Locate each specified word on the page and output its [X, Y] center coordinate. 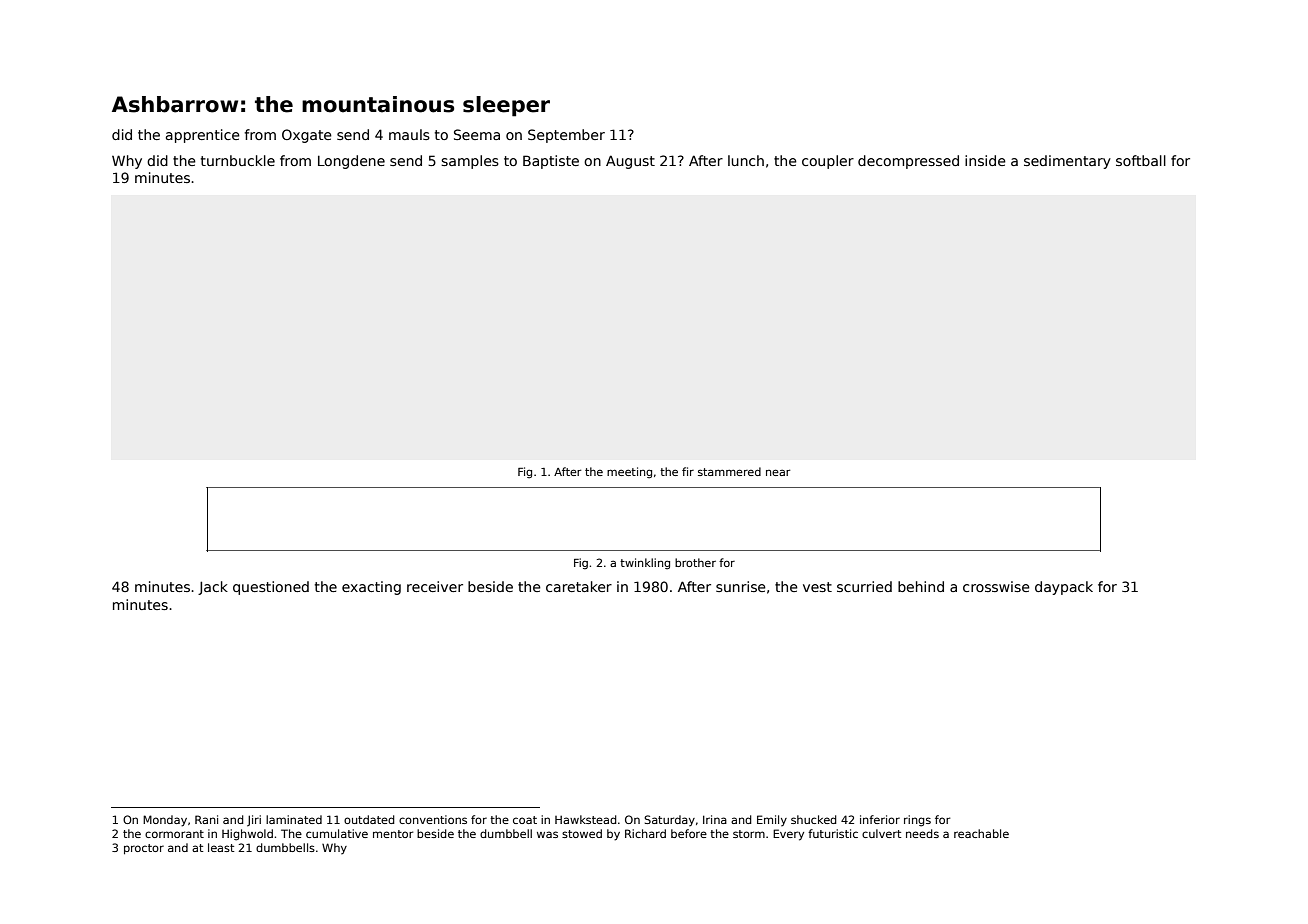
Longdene [351, 162]
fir [688, 471]
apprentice [203, 136]
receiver [435, 586]
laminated [294, 819]
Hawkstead [586, 819]
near [778, 472]
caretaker [579, 586]
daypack [1064, 588]
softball [1141, 160]
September [566, 136]
